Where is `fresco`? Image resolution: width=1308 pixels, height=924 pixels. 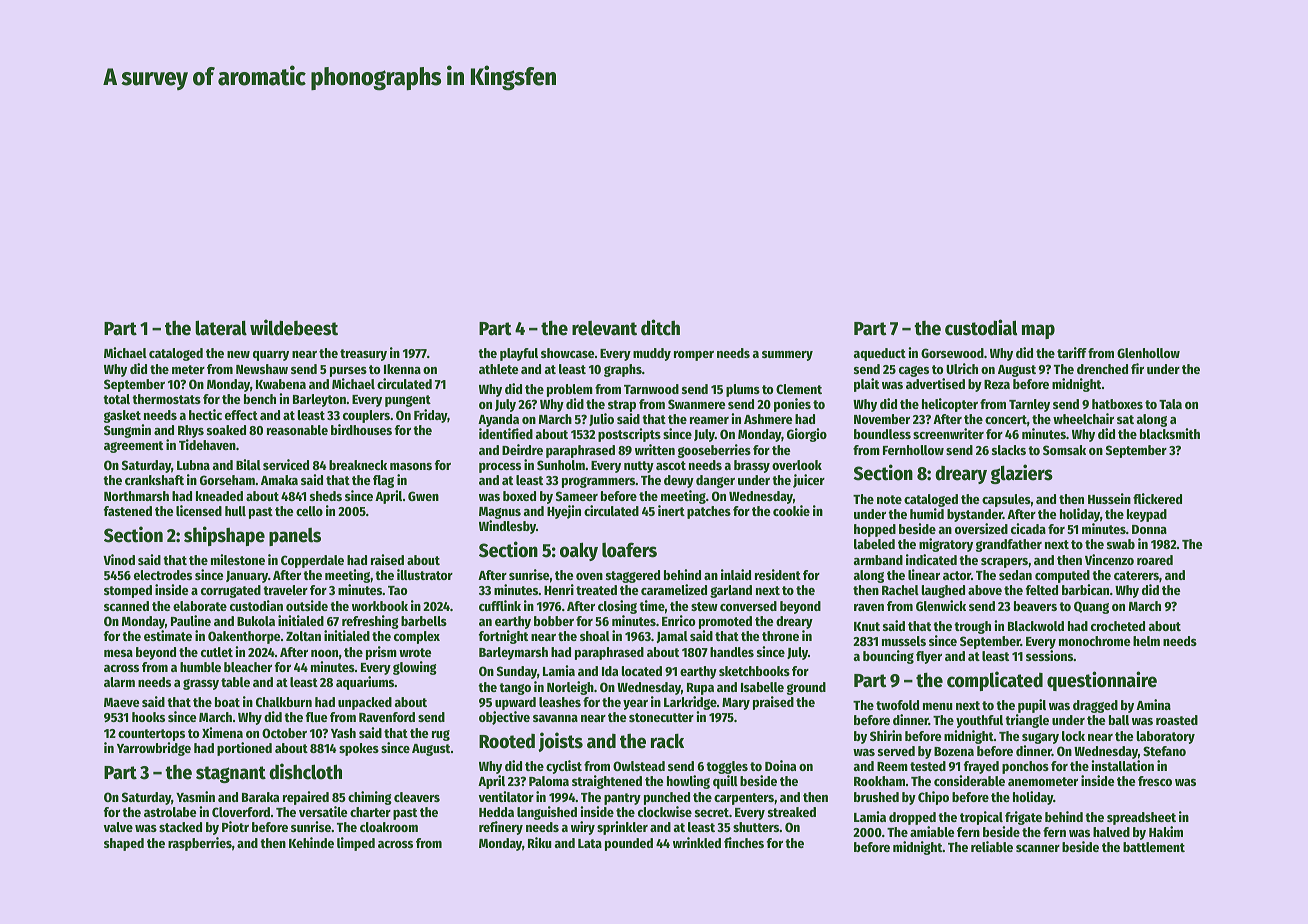
fresco is located at coordinates (1155, 781).
